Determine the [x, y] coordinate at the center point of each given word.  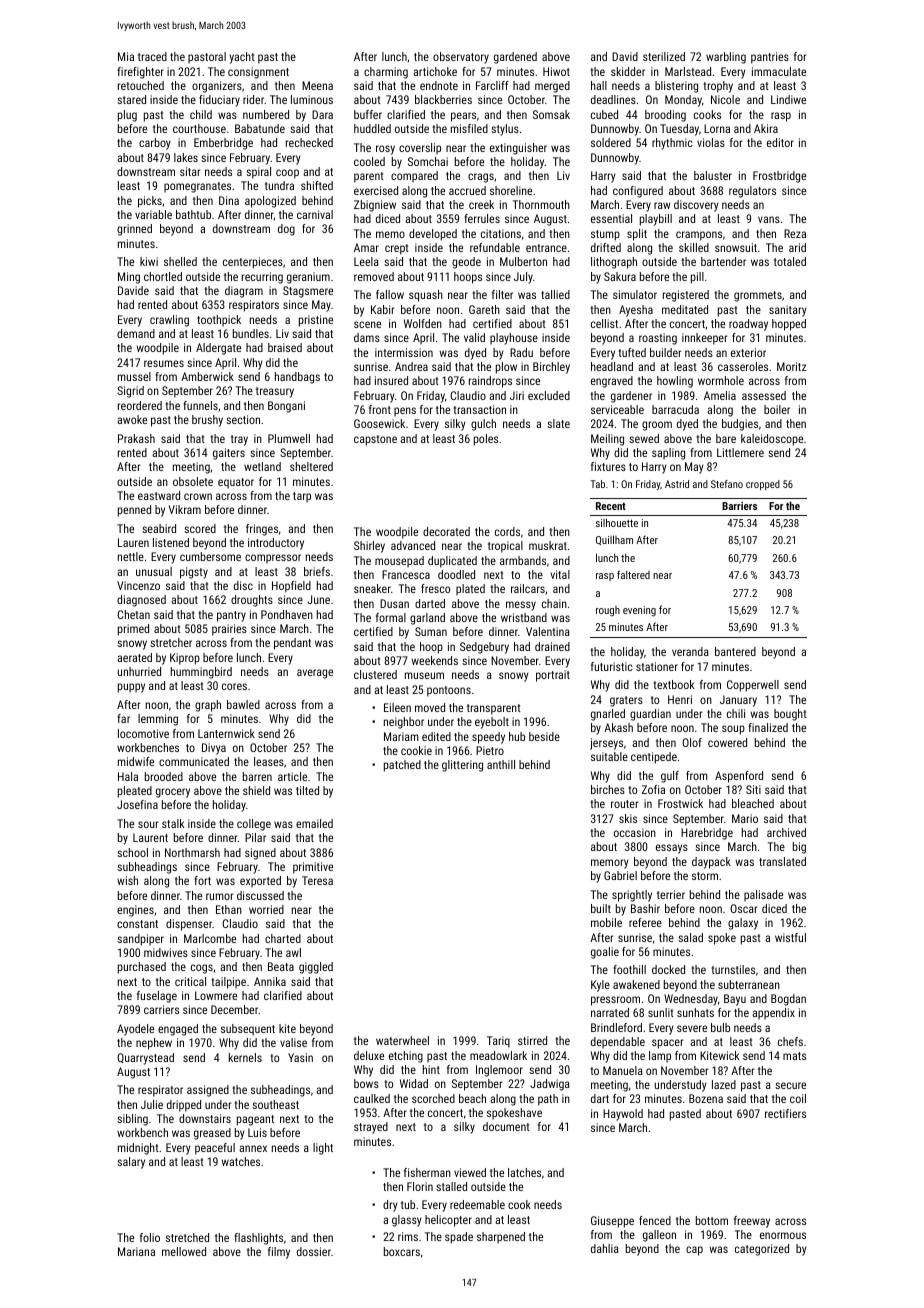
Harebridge [707, 834]
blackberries [443, 99]
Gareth [484, 309]
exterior [748, 352]
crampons [699, 236]
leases [269, 761]
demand [136, 333]
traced [152, 56]
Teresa [317, 880]
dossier [314, 1251]
